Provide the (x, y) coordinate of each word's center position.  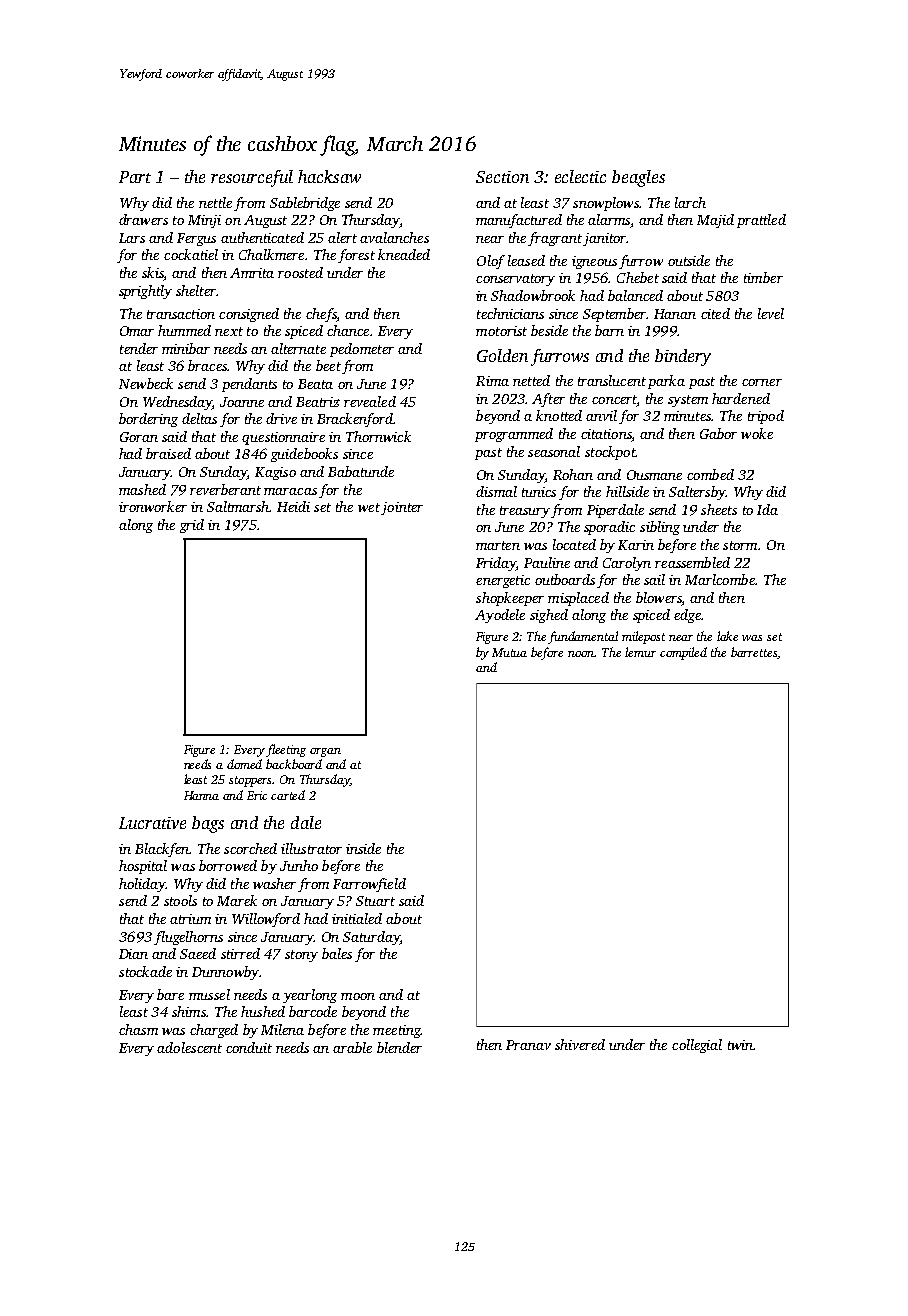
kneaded (404, 254)
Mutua (509, 652)
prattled (761, 221)
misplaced (578, 599)
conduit (249, 1047)
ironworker (153, 506)
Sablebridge (305, 204)
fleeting (286, 750)
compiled (683, 653)
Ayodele (500, 616)
